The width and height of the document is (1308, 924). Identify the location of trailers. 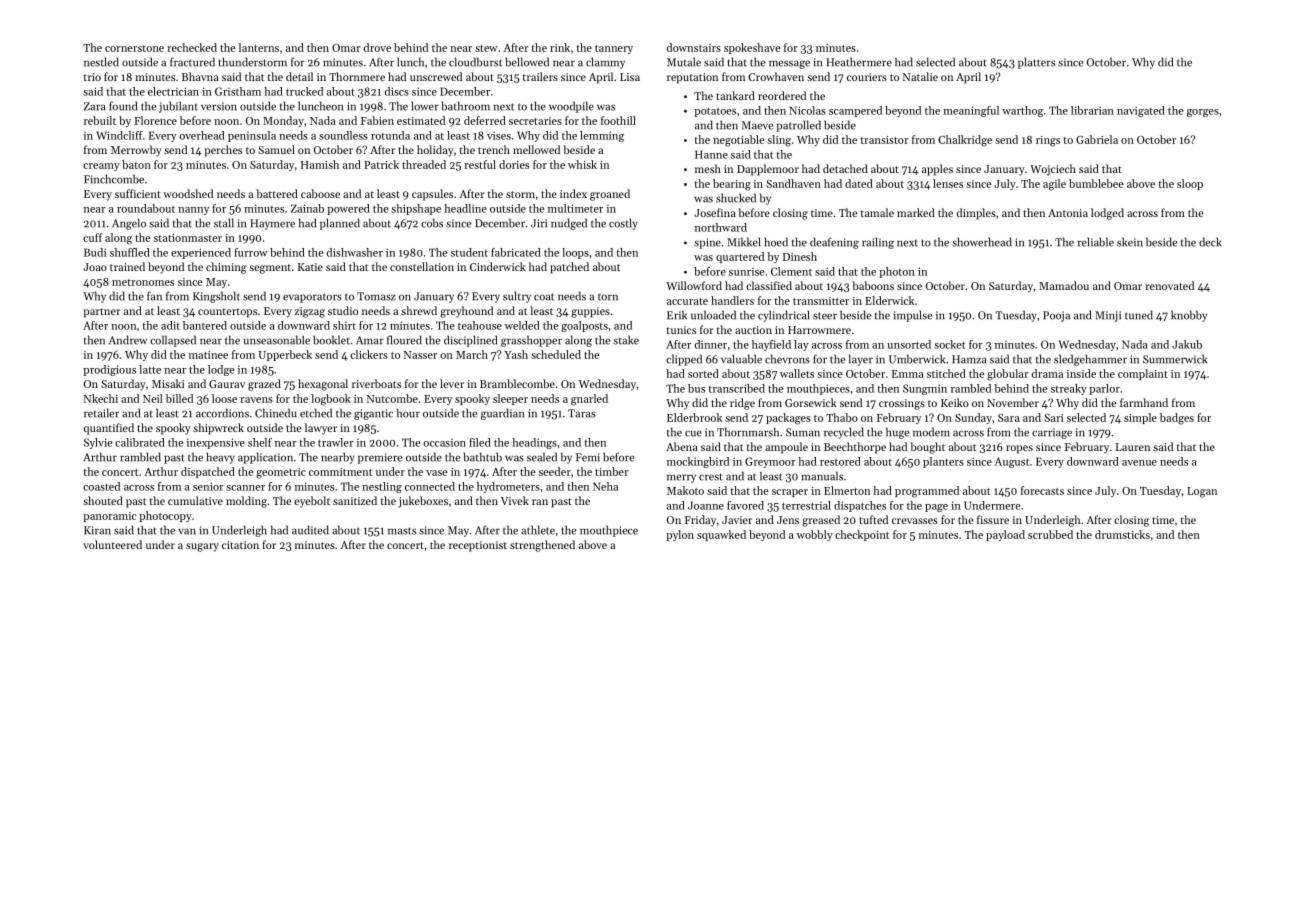
(540, 76).
